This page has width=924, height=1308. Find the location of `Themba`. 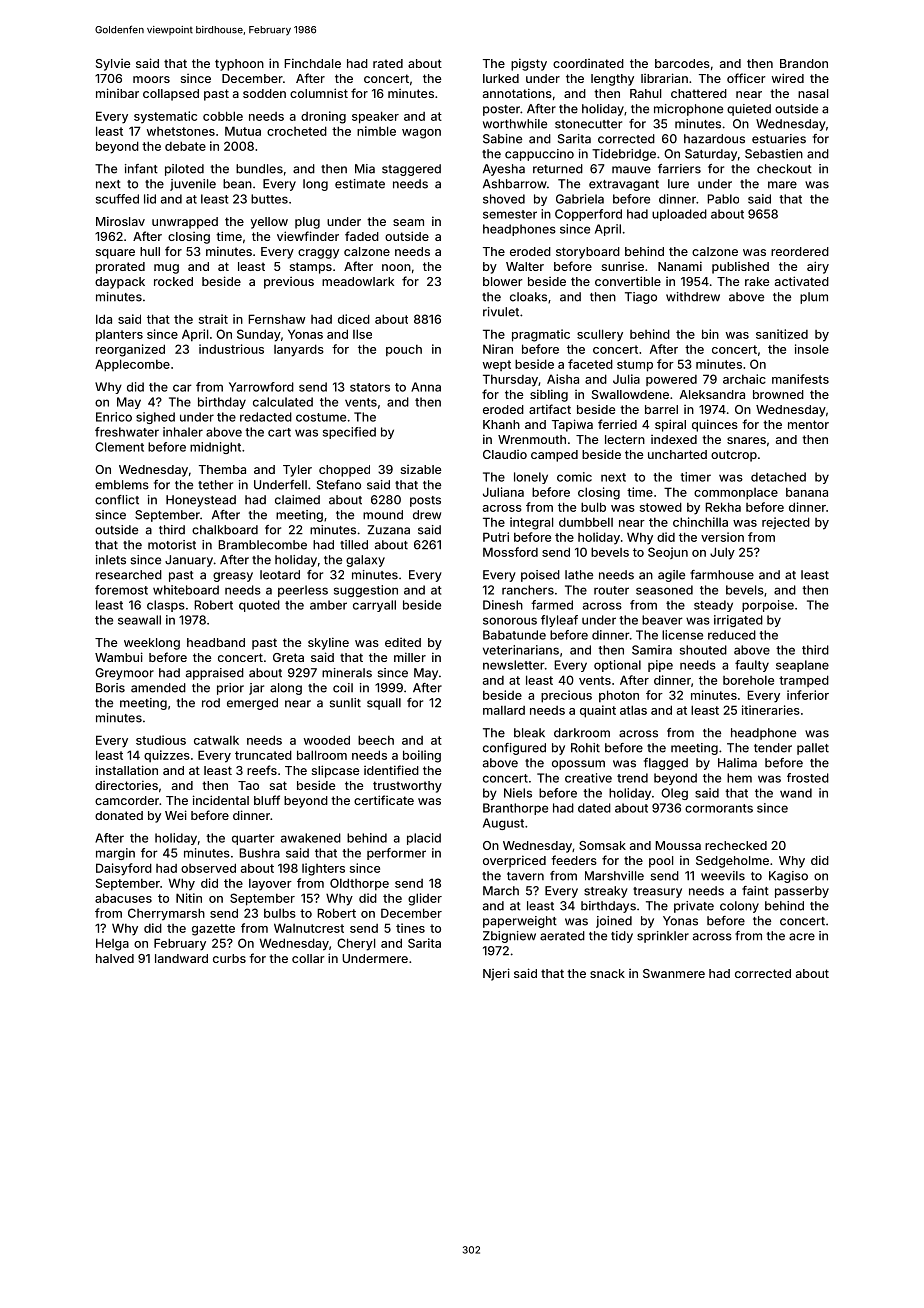

Themba is located at coordinates (222, 469).
